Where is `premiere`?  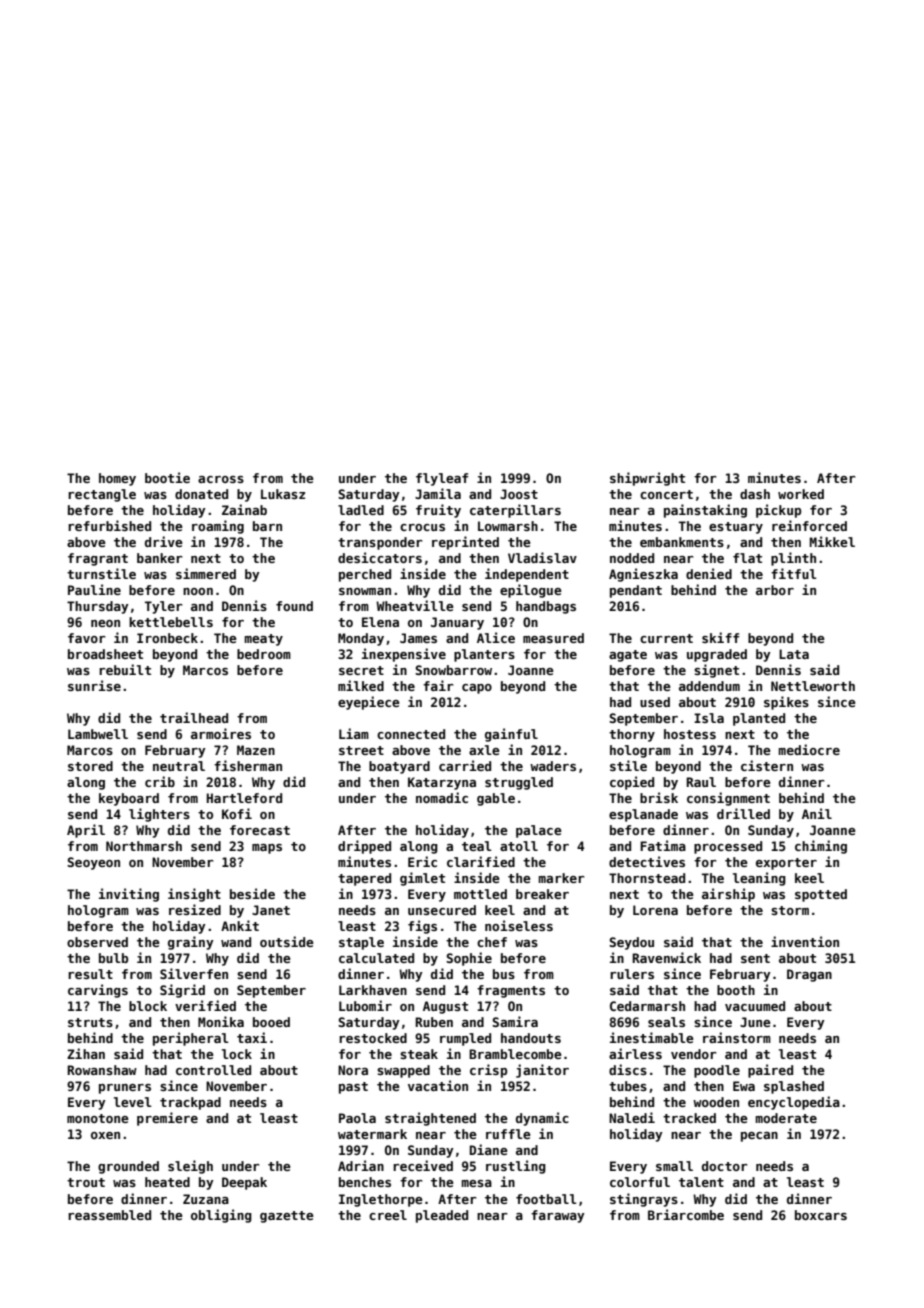
premiere is located at coordinates (167, 1119).
